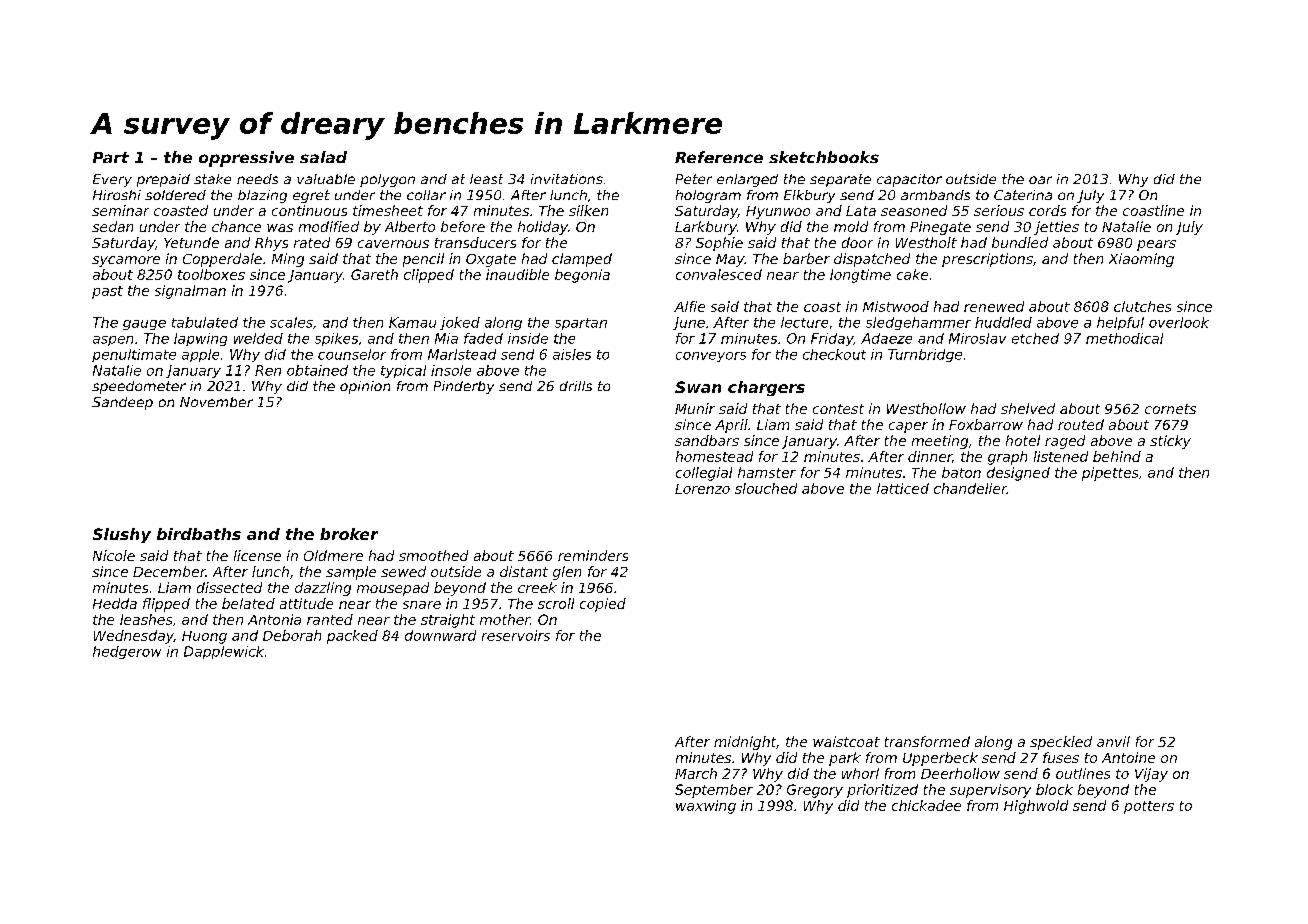 The height and width of the screenshot is (924, 1308). Describe the element at coordinates (1040, 180) in the screenshot. I see `oar` at that location.
